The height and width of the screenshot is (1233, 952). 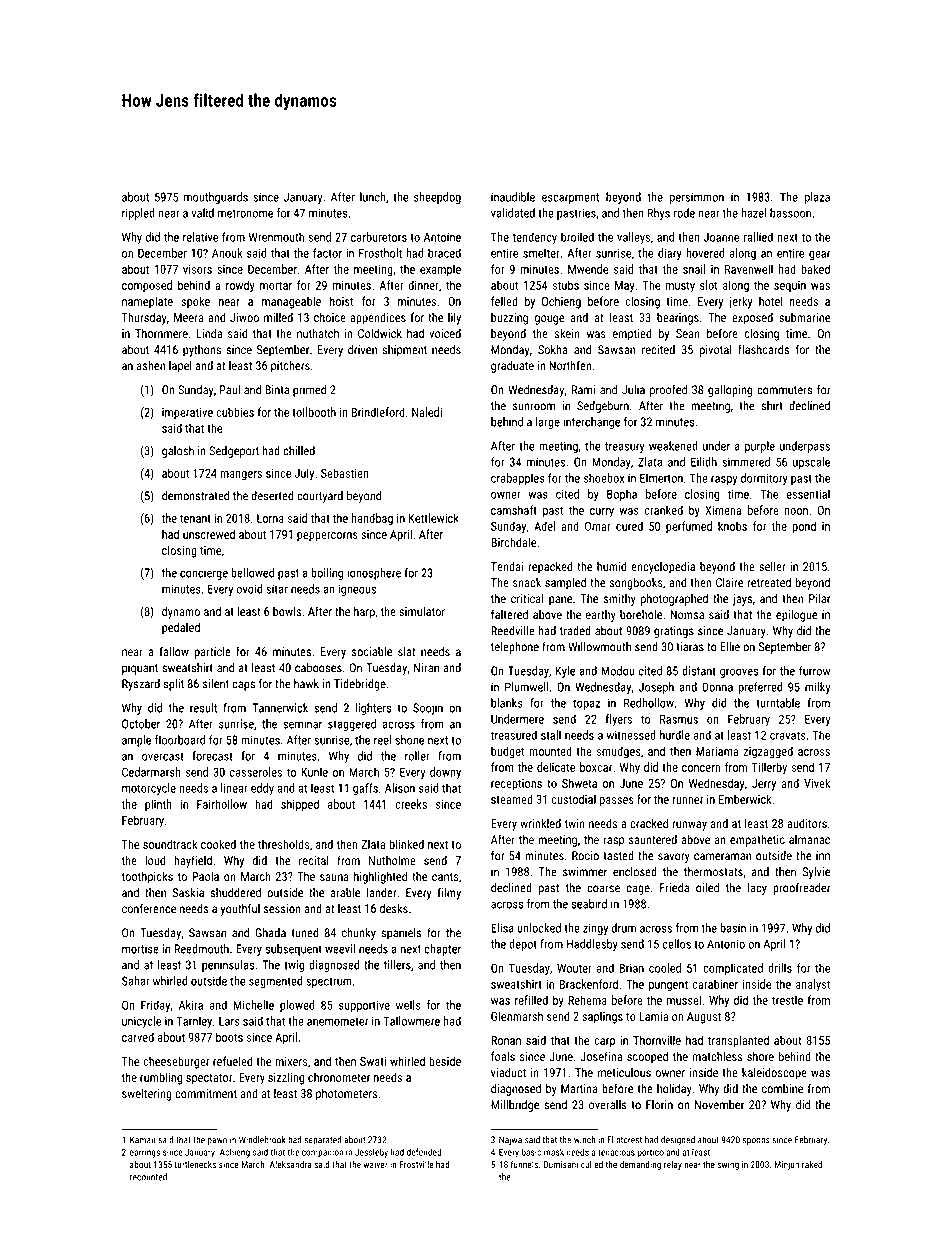 I want to click on concierge, so click(x=204, y=574).
